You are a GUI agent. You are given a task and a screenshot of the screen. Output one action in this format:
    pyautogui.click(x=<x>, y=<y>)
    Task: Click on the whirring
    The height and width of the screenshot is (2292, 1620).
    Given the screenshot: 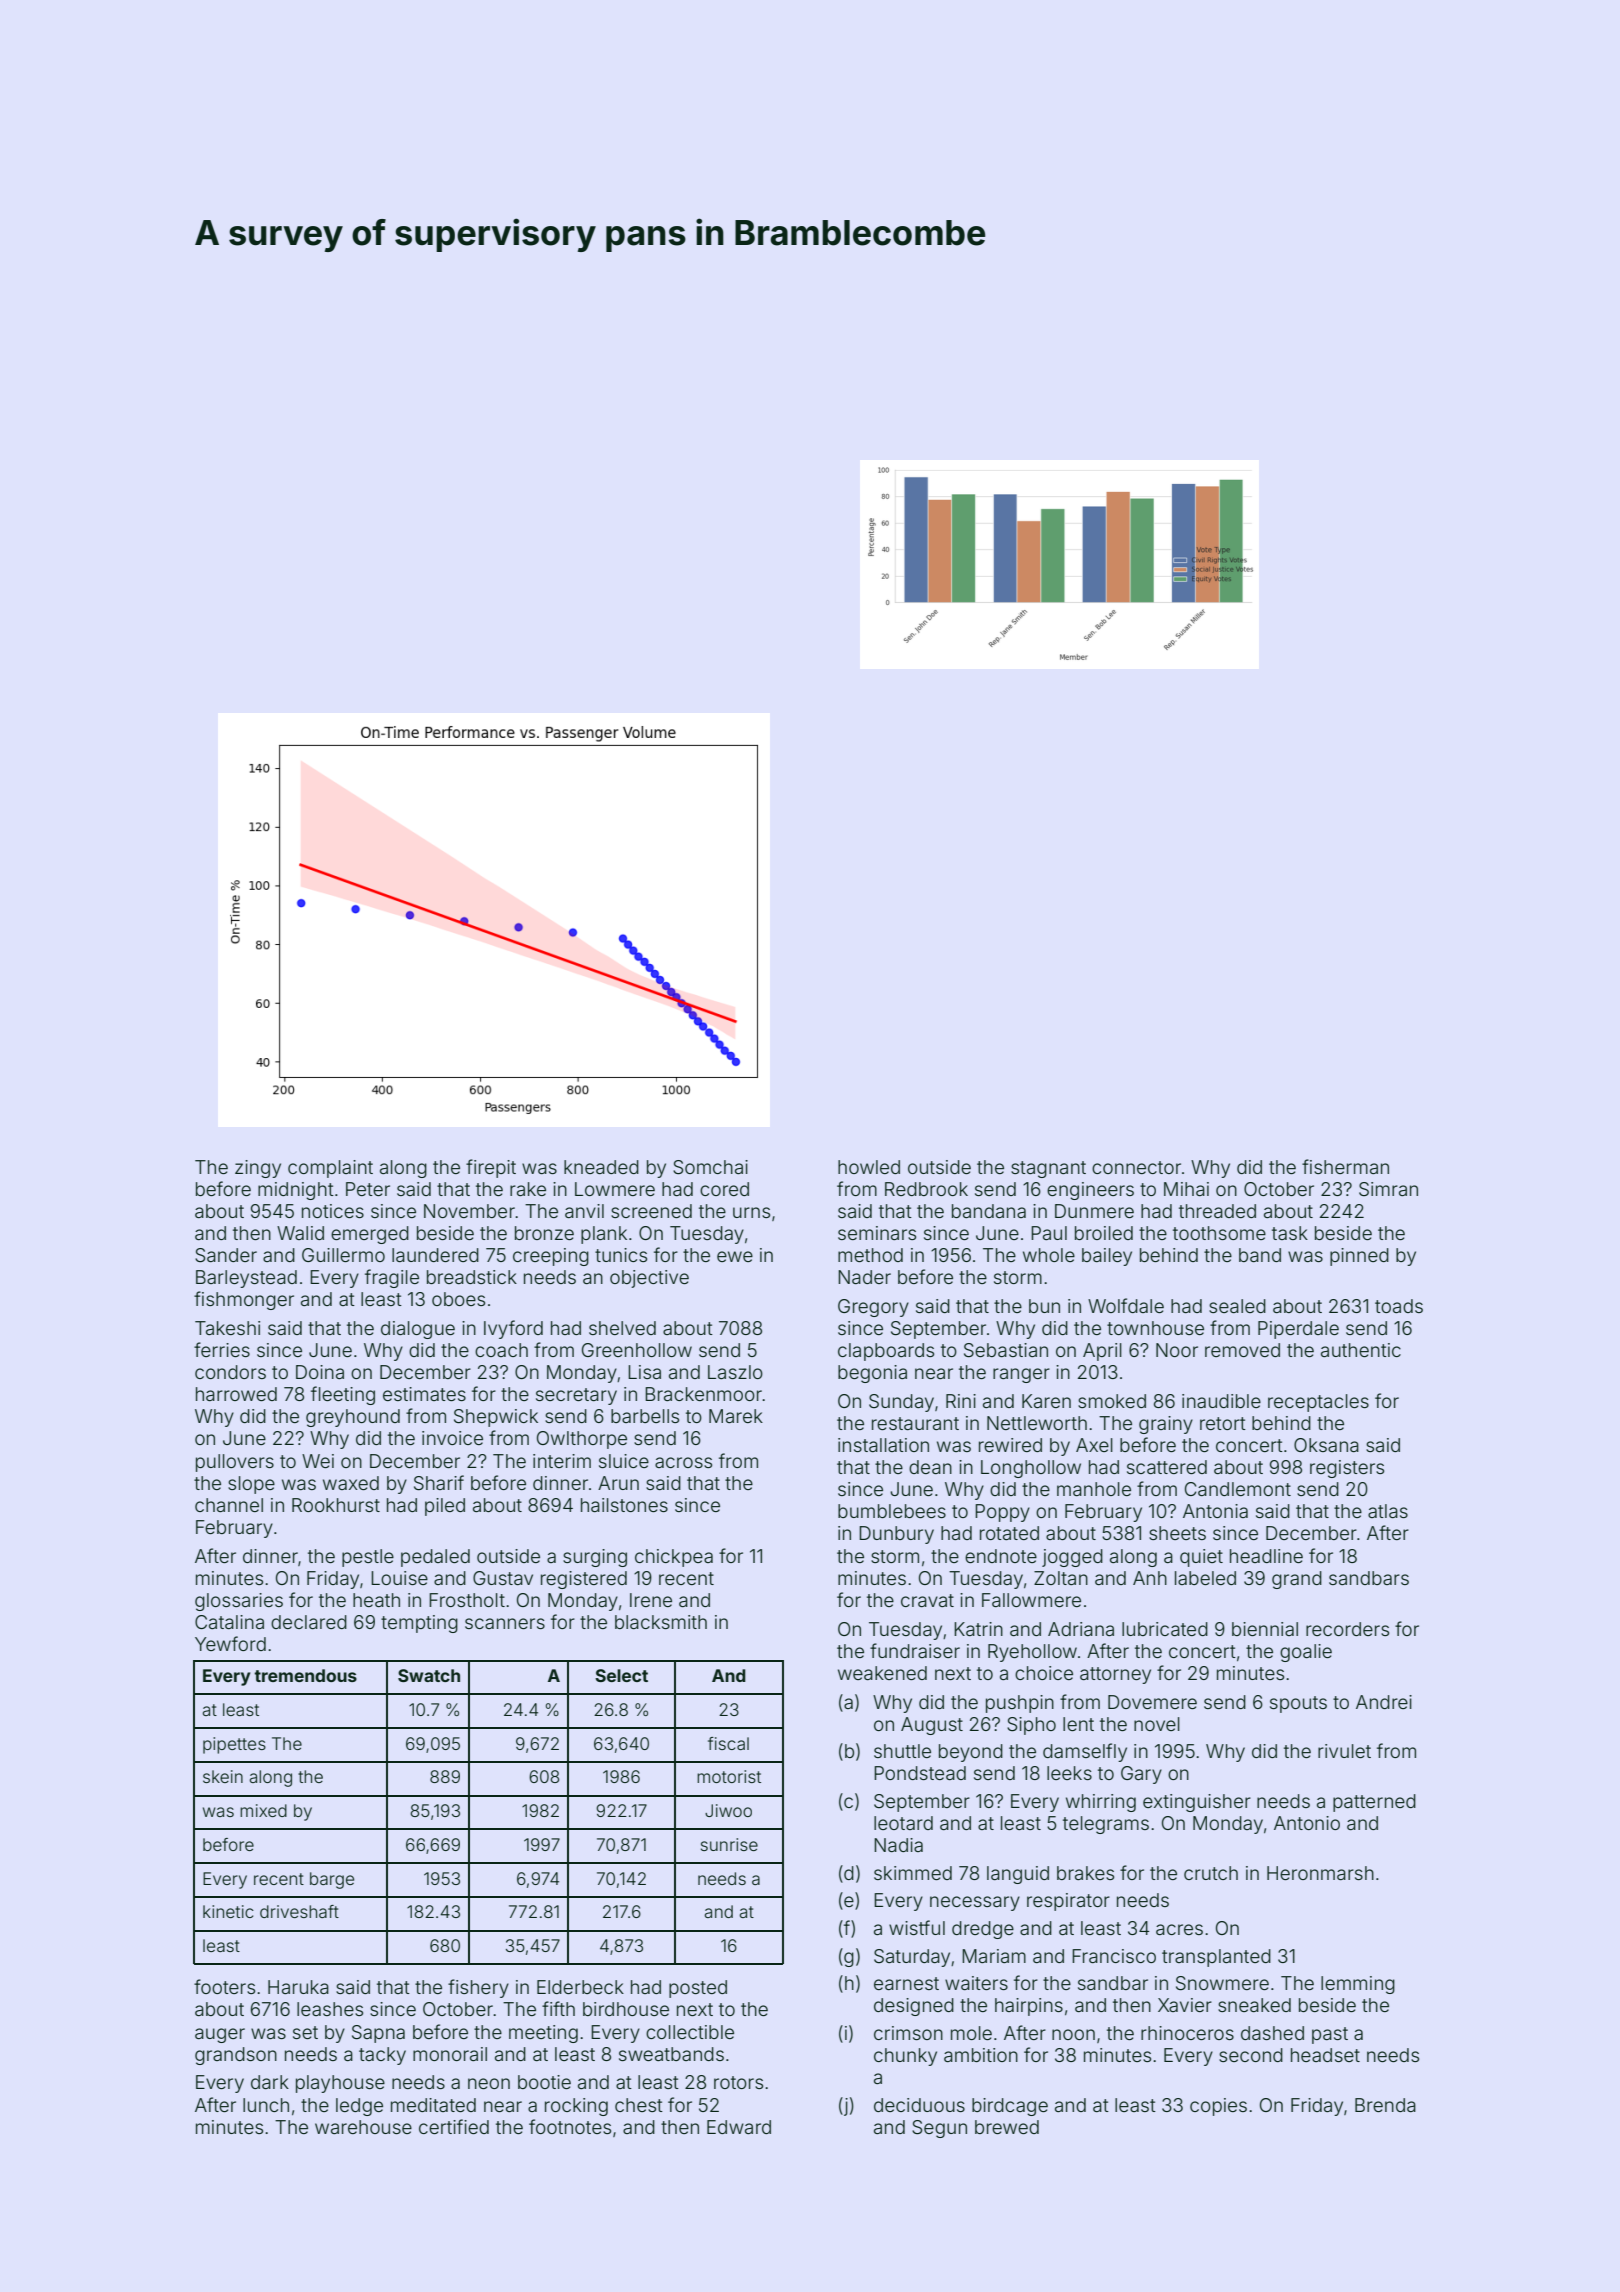 What is the action you would take?
    pyautogui.click(x=1101, y=1803)
